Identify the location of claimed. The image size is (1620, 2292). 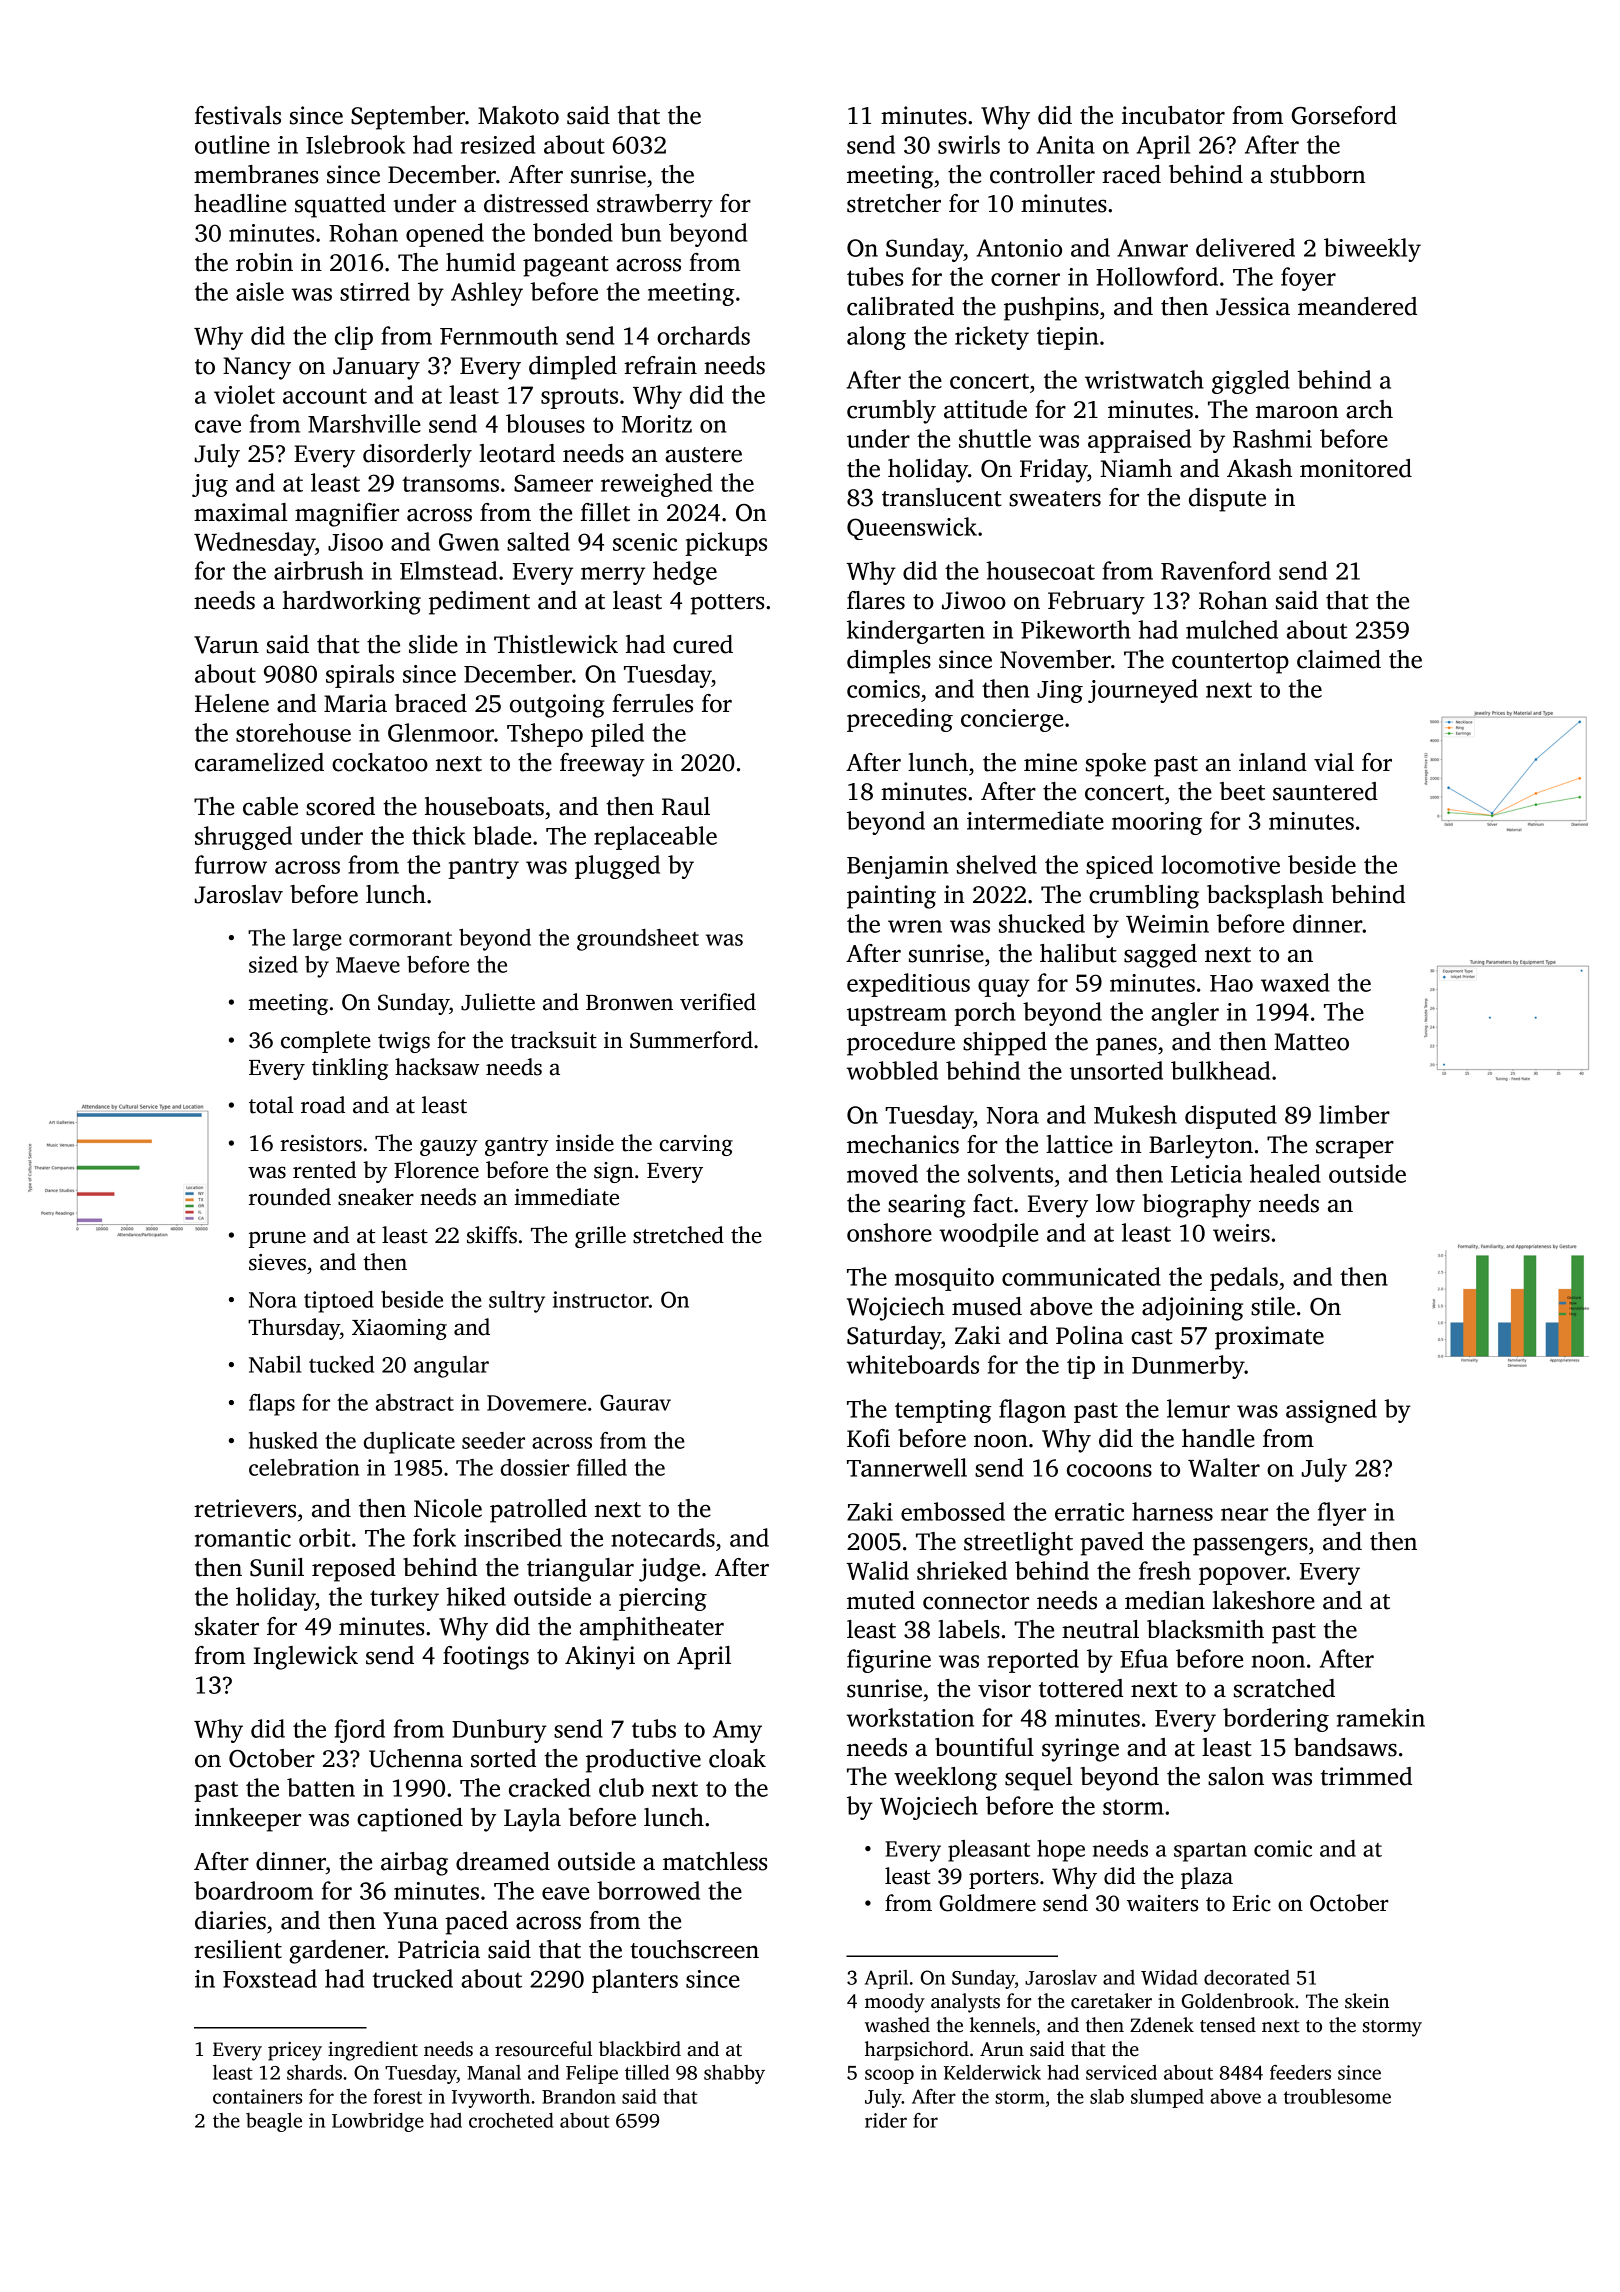
(1339, 659).
